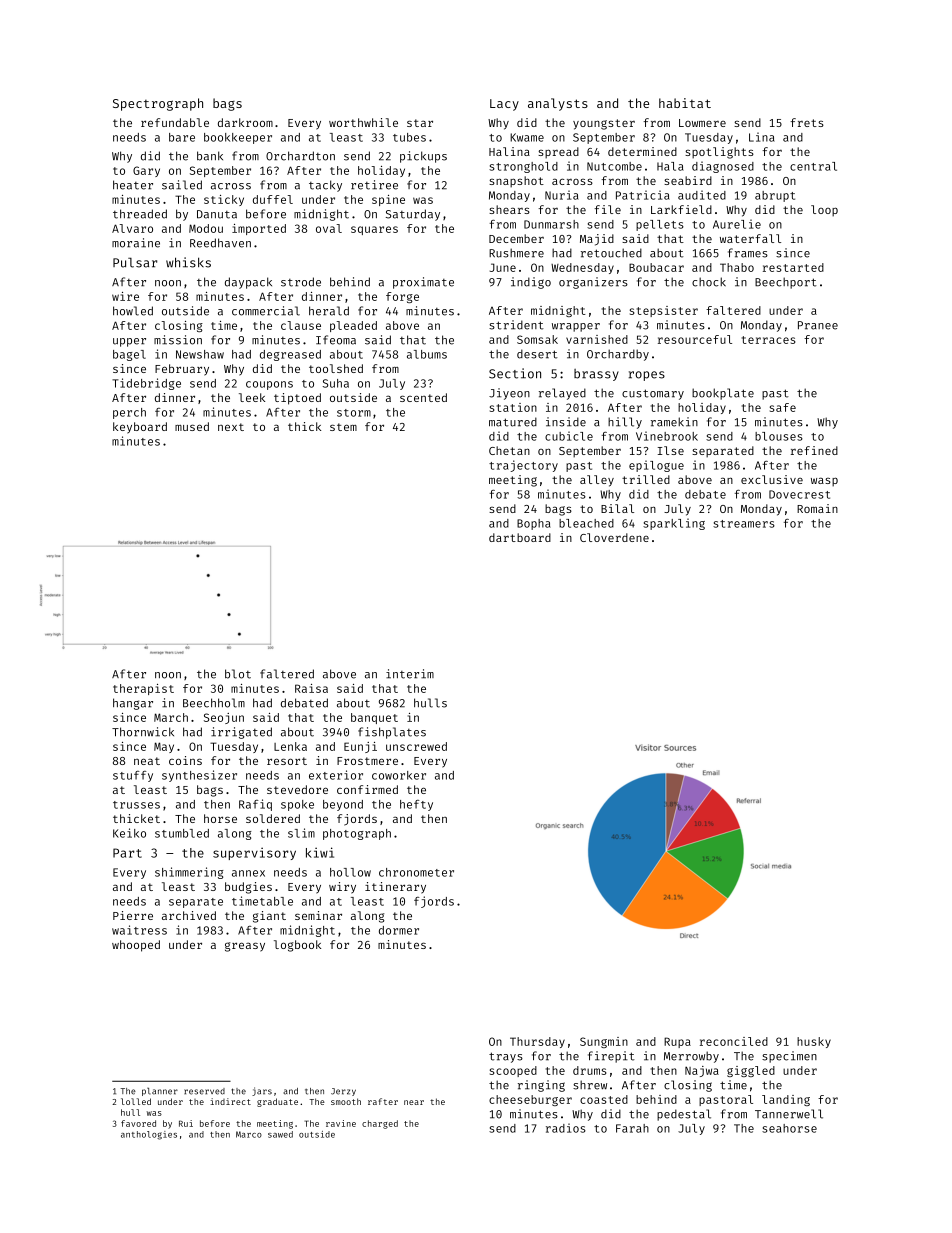 The image size is (952, 1233). I want to click on scented, so click(423, 397).
